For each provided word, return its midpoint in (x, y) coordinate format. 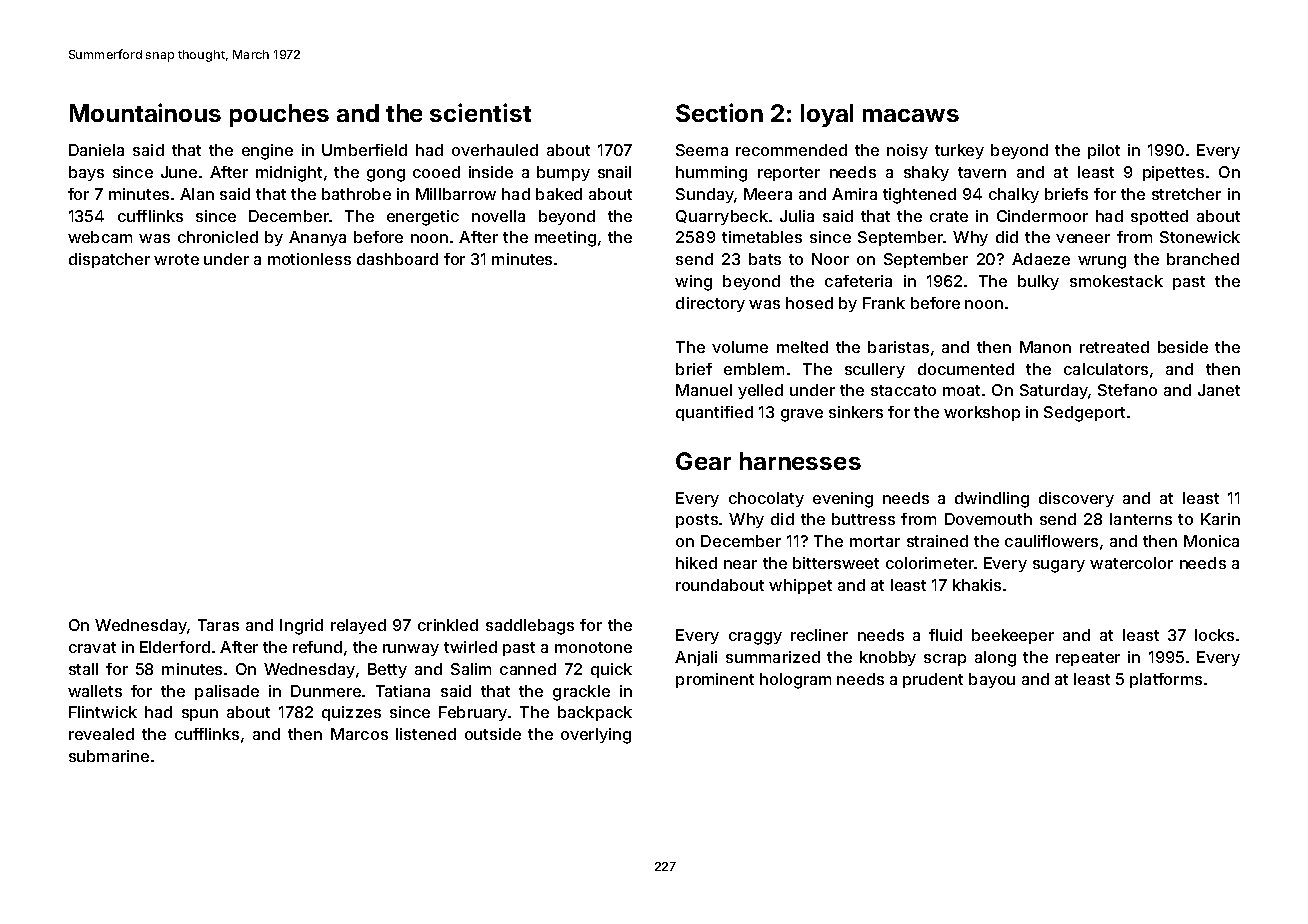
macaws (911, 115)
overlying (596, 736)
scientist (480, 112)
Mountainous (145, 112)
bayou (992, 680)
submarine (109, 756)
